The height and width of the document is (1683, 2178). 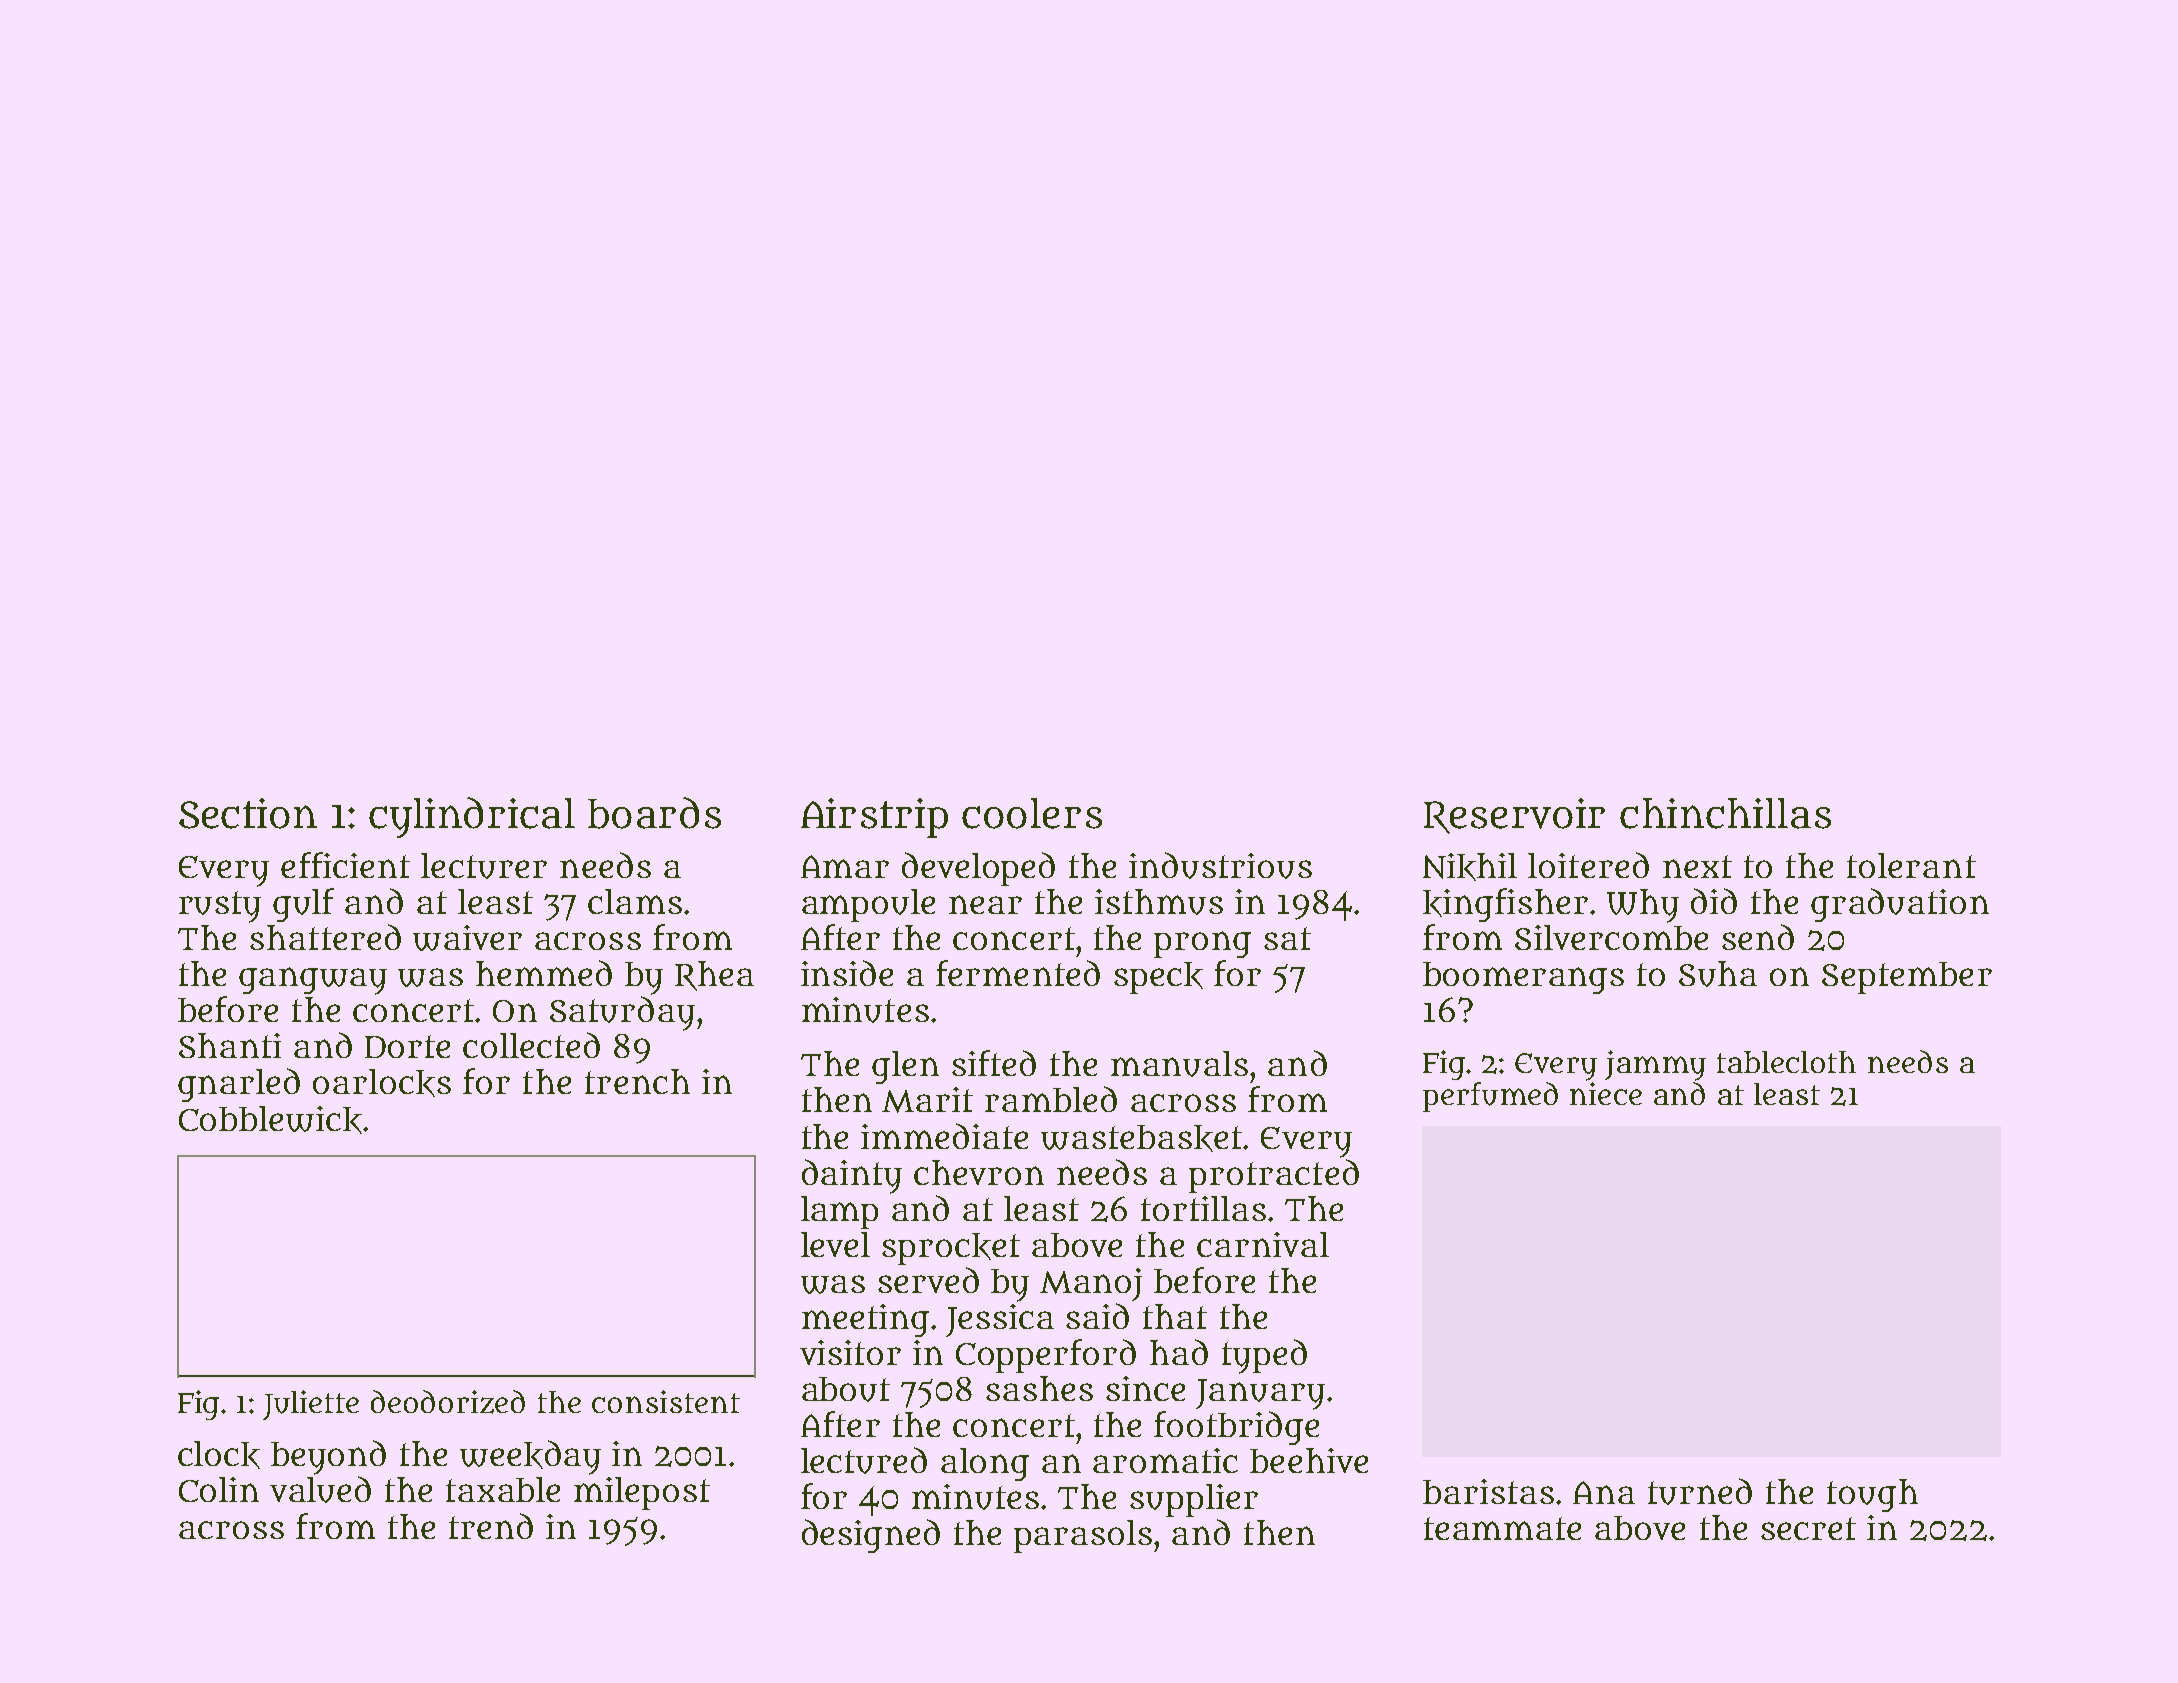 I want to click on aromatic, so click(x=1165, y=1460).
